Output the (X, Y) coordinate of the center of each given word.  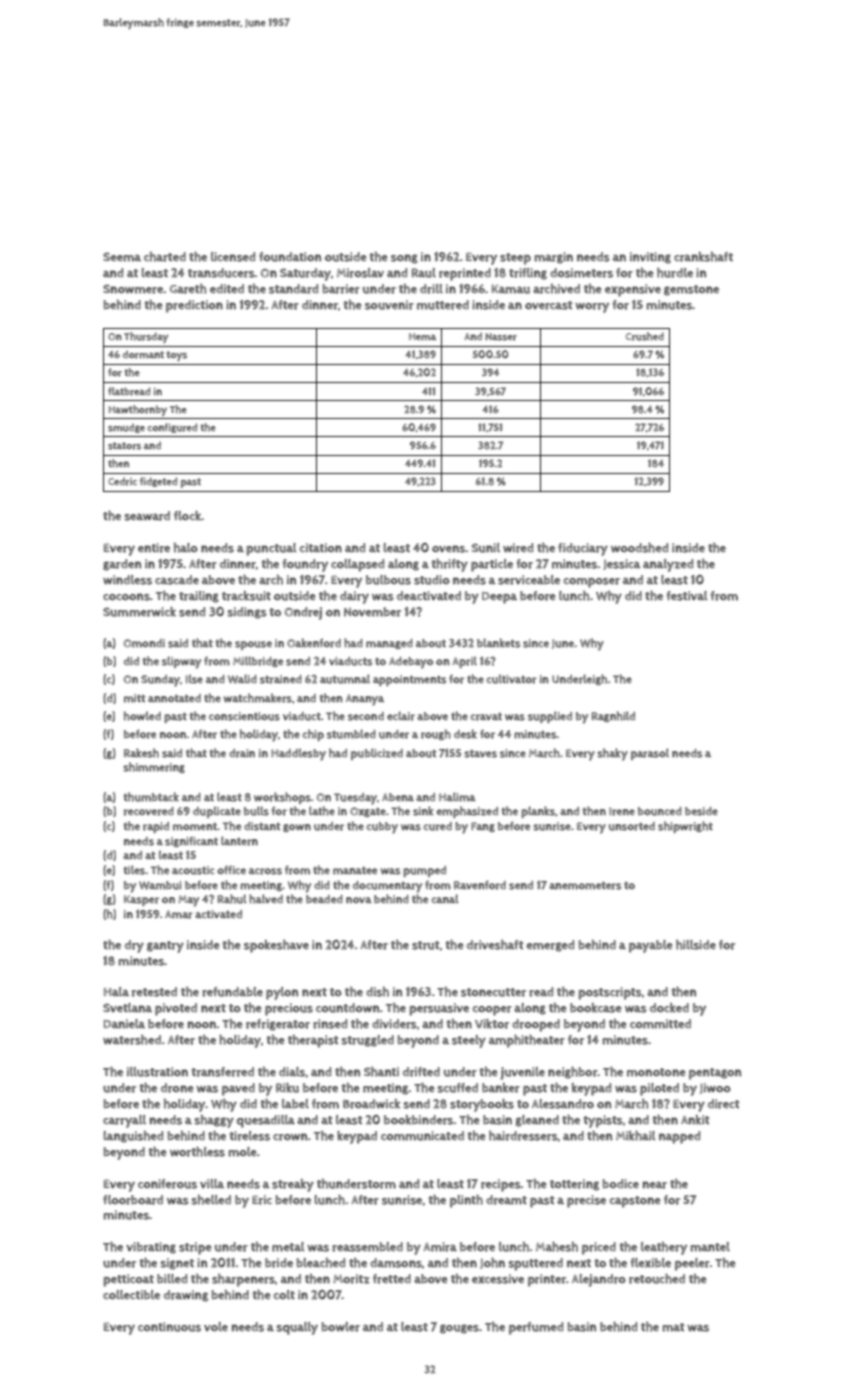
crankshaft (703, 257)
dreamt (506, 1200)
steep (515, 259)
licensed (233, 257)
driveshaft (495, 945)
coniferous (167, 1184)
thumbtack (151, 797)
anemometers (585, 885)
